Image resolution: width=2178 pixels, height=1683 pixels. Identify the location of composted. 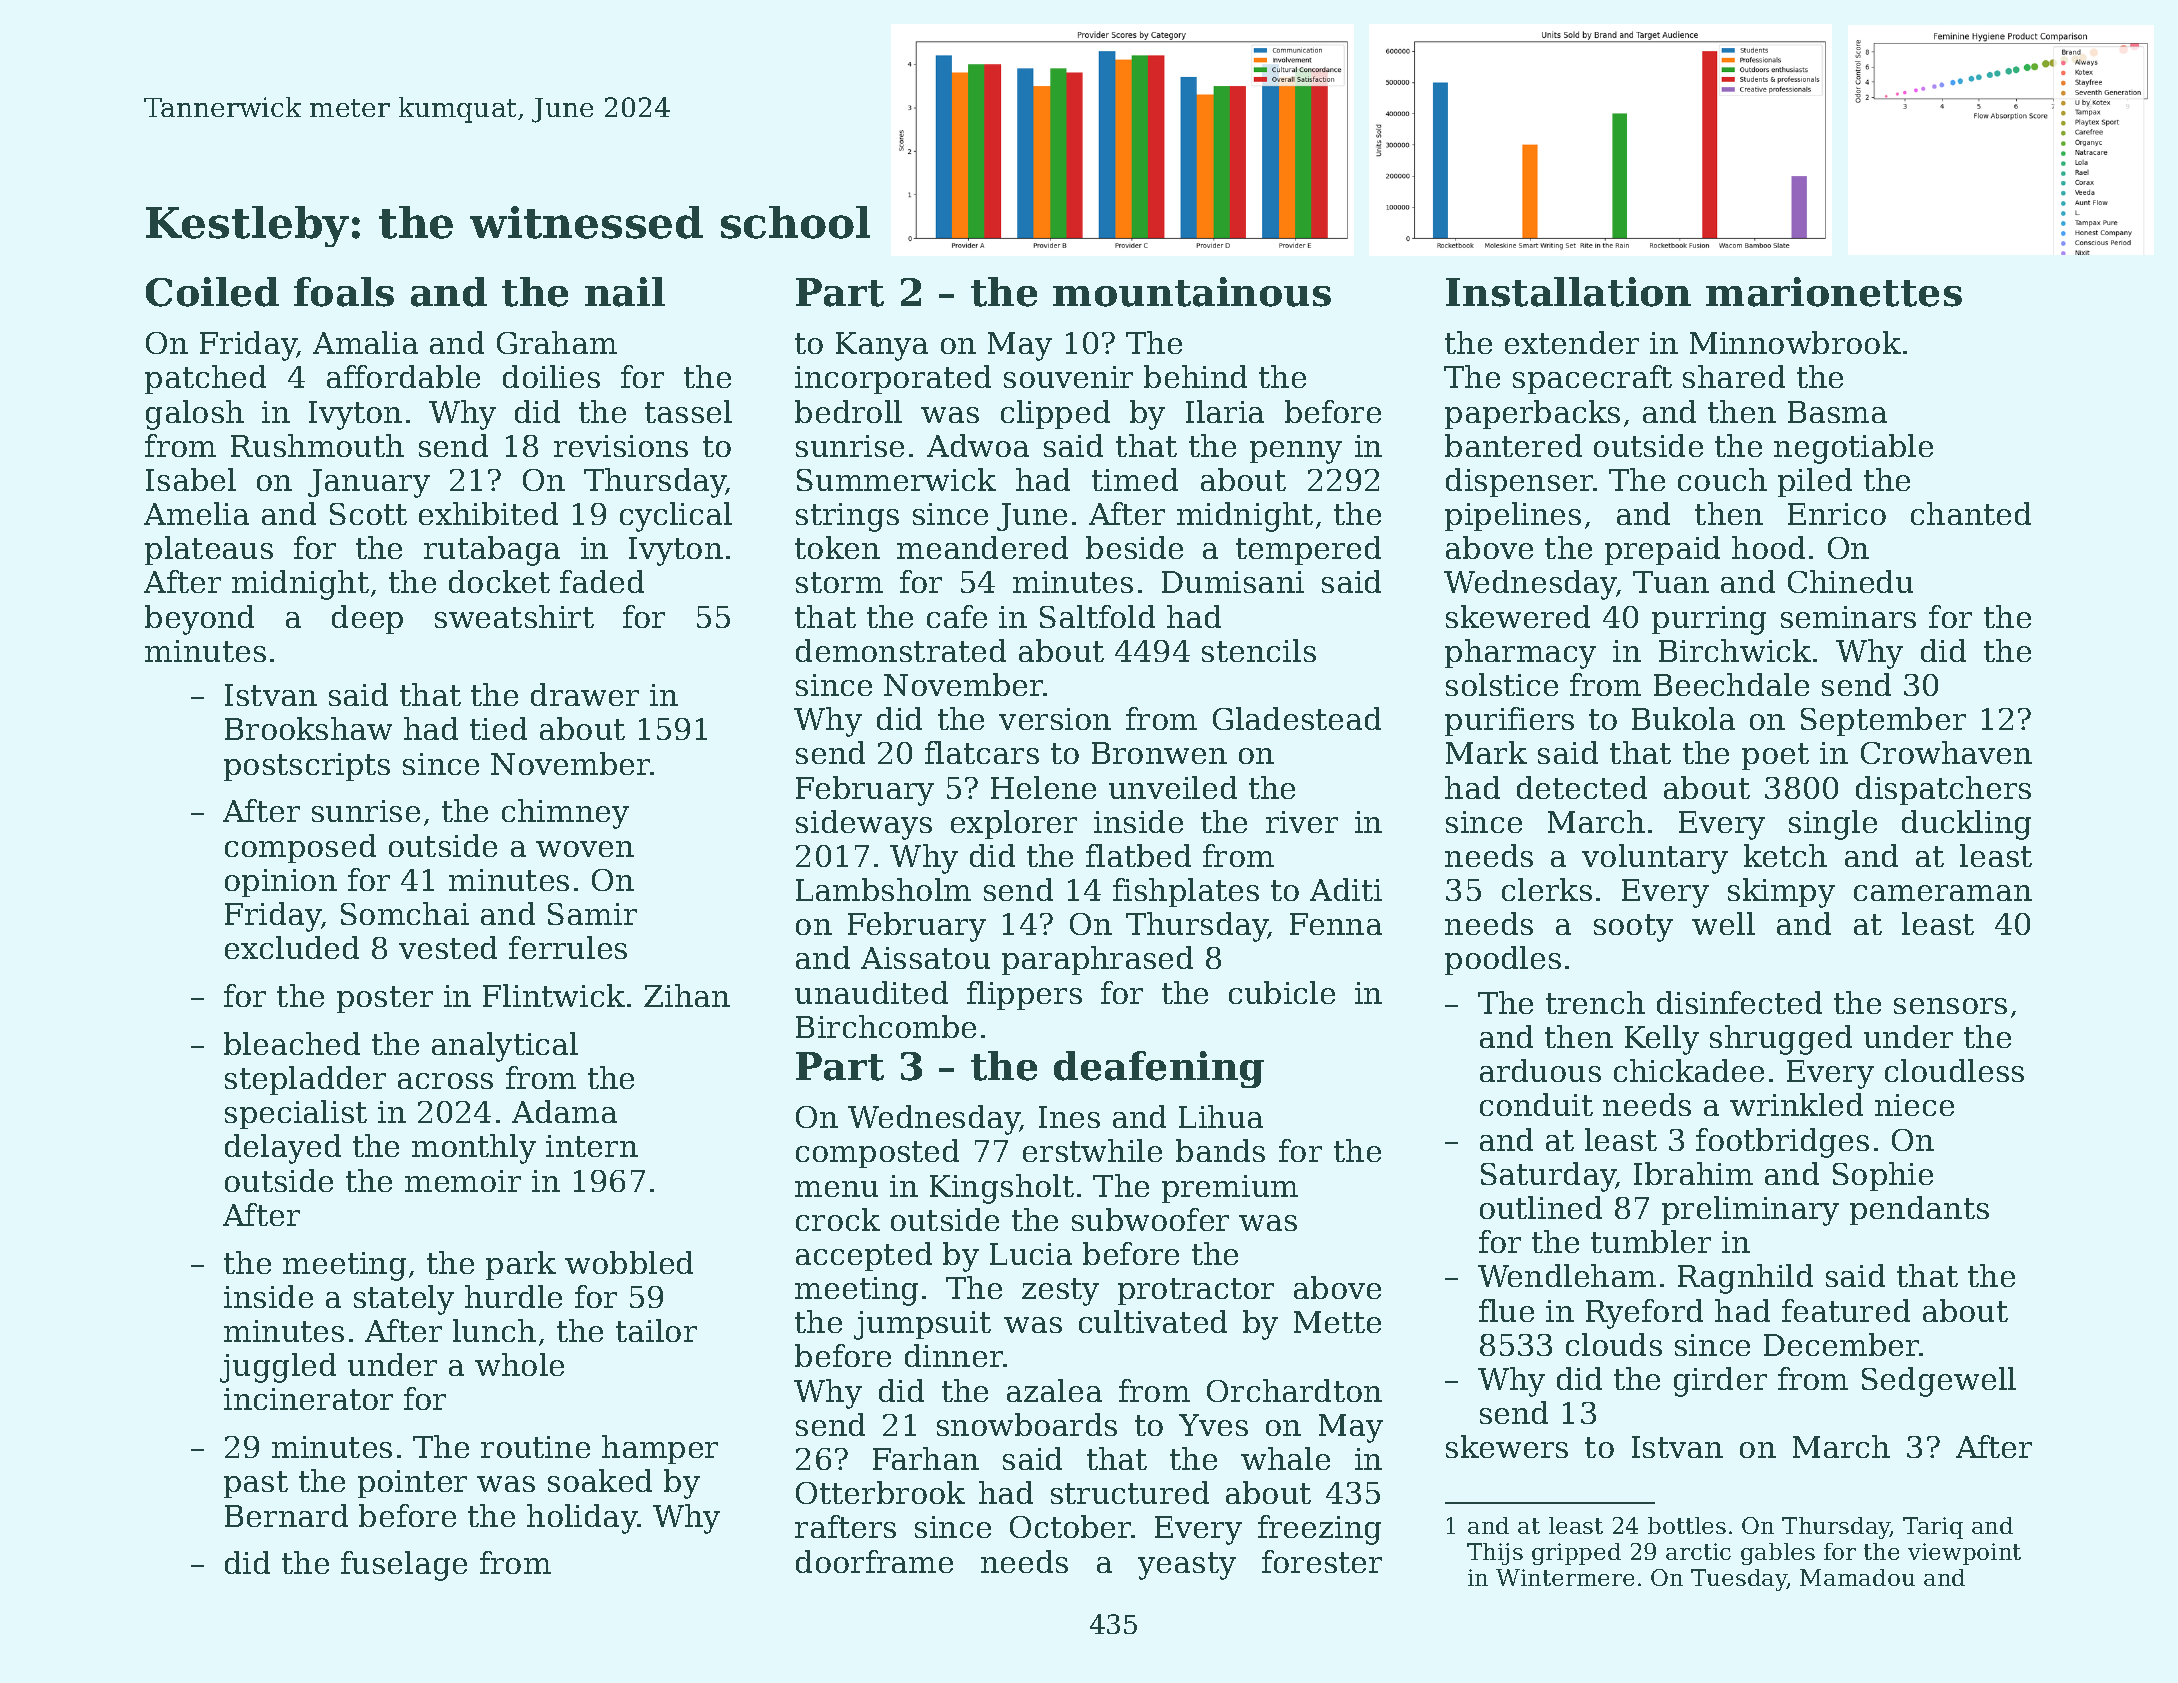
(877, 1153).
